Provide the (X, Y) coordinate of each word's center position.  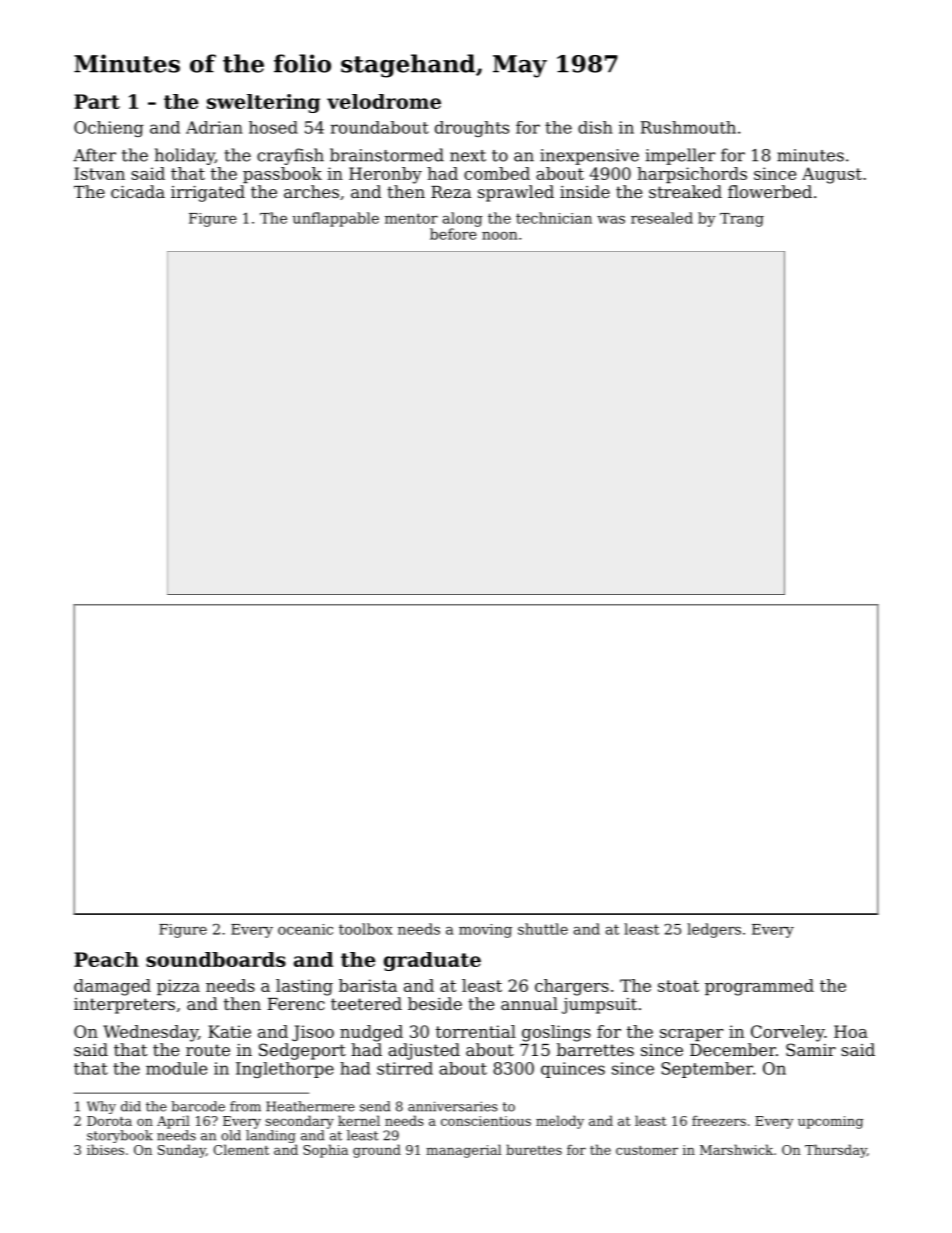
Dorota (109, 1121)
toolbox (366, 929)
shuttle (543, 929)
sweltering (263, 103)
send (375, 1106)
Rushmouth (688, 127)
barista (368, 985)
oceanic (305, 929)
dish (595, 127)
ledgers (714, 930)
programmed (759, 987)
